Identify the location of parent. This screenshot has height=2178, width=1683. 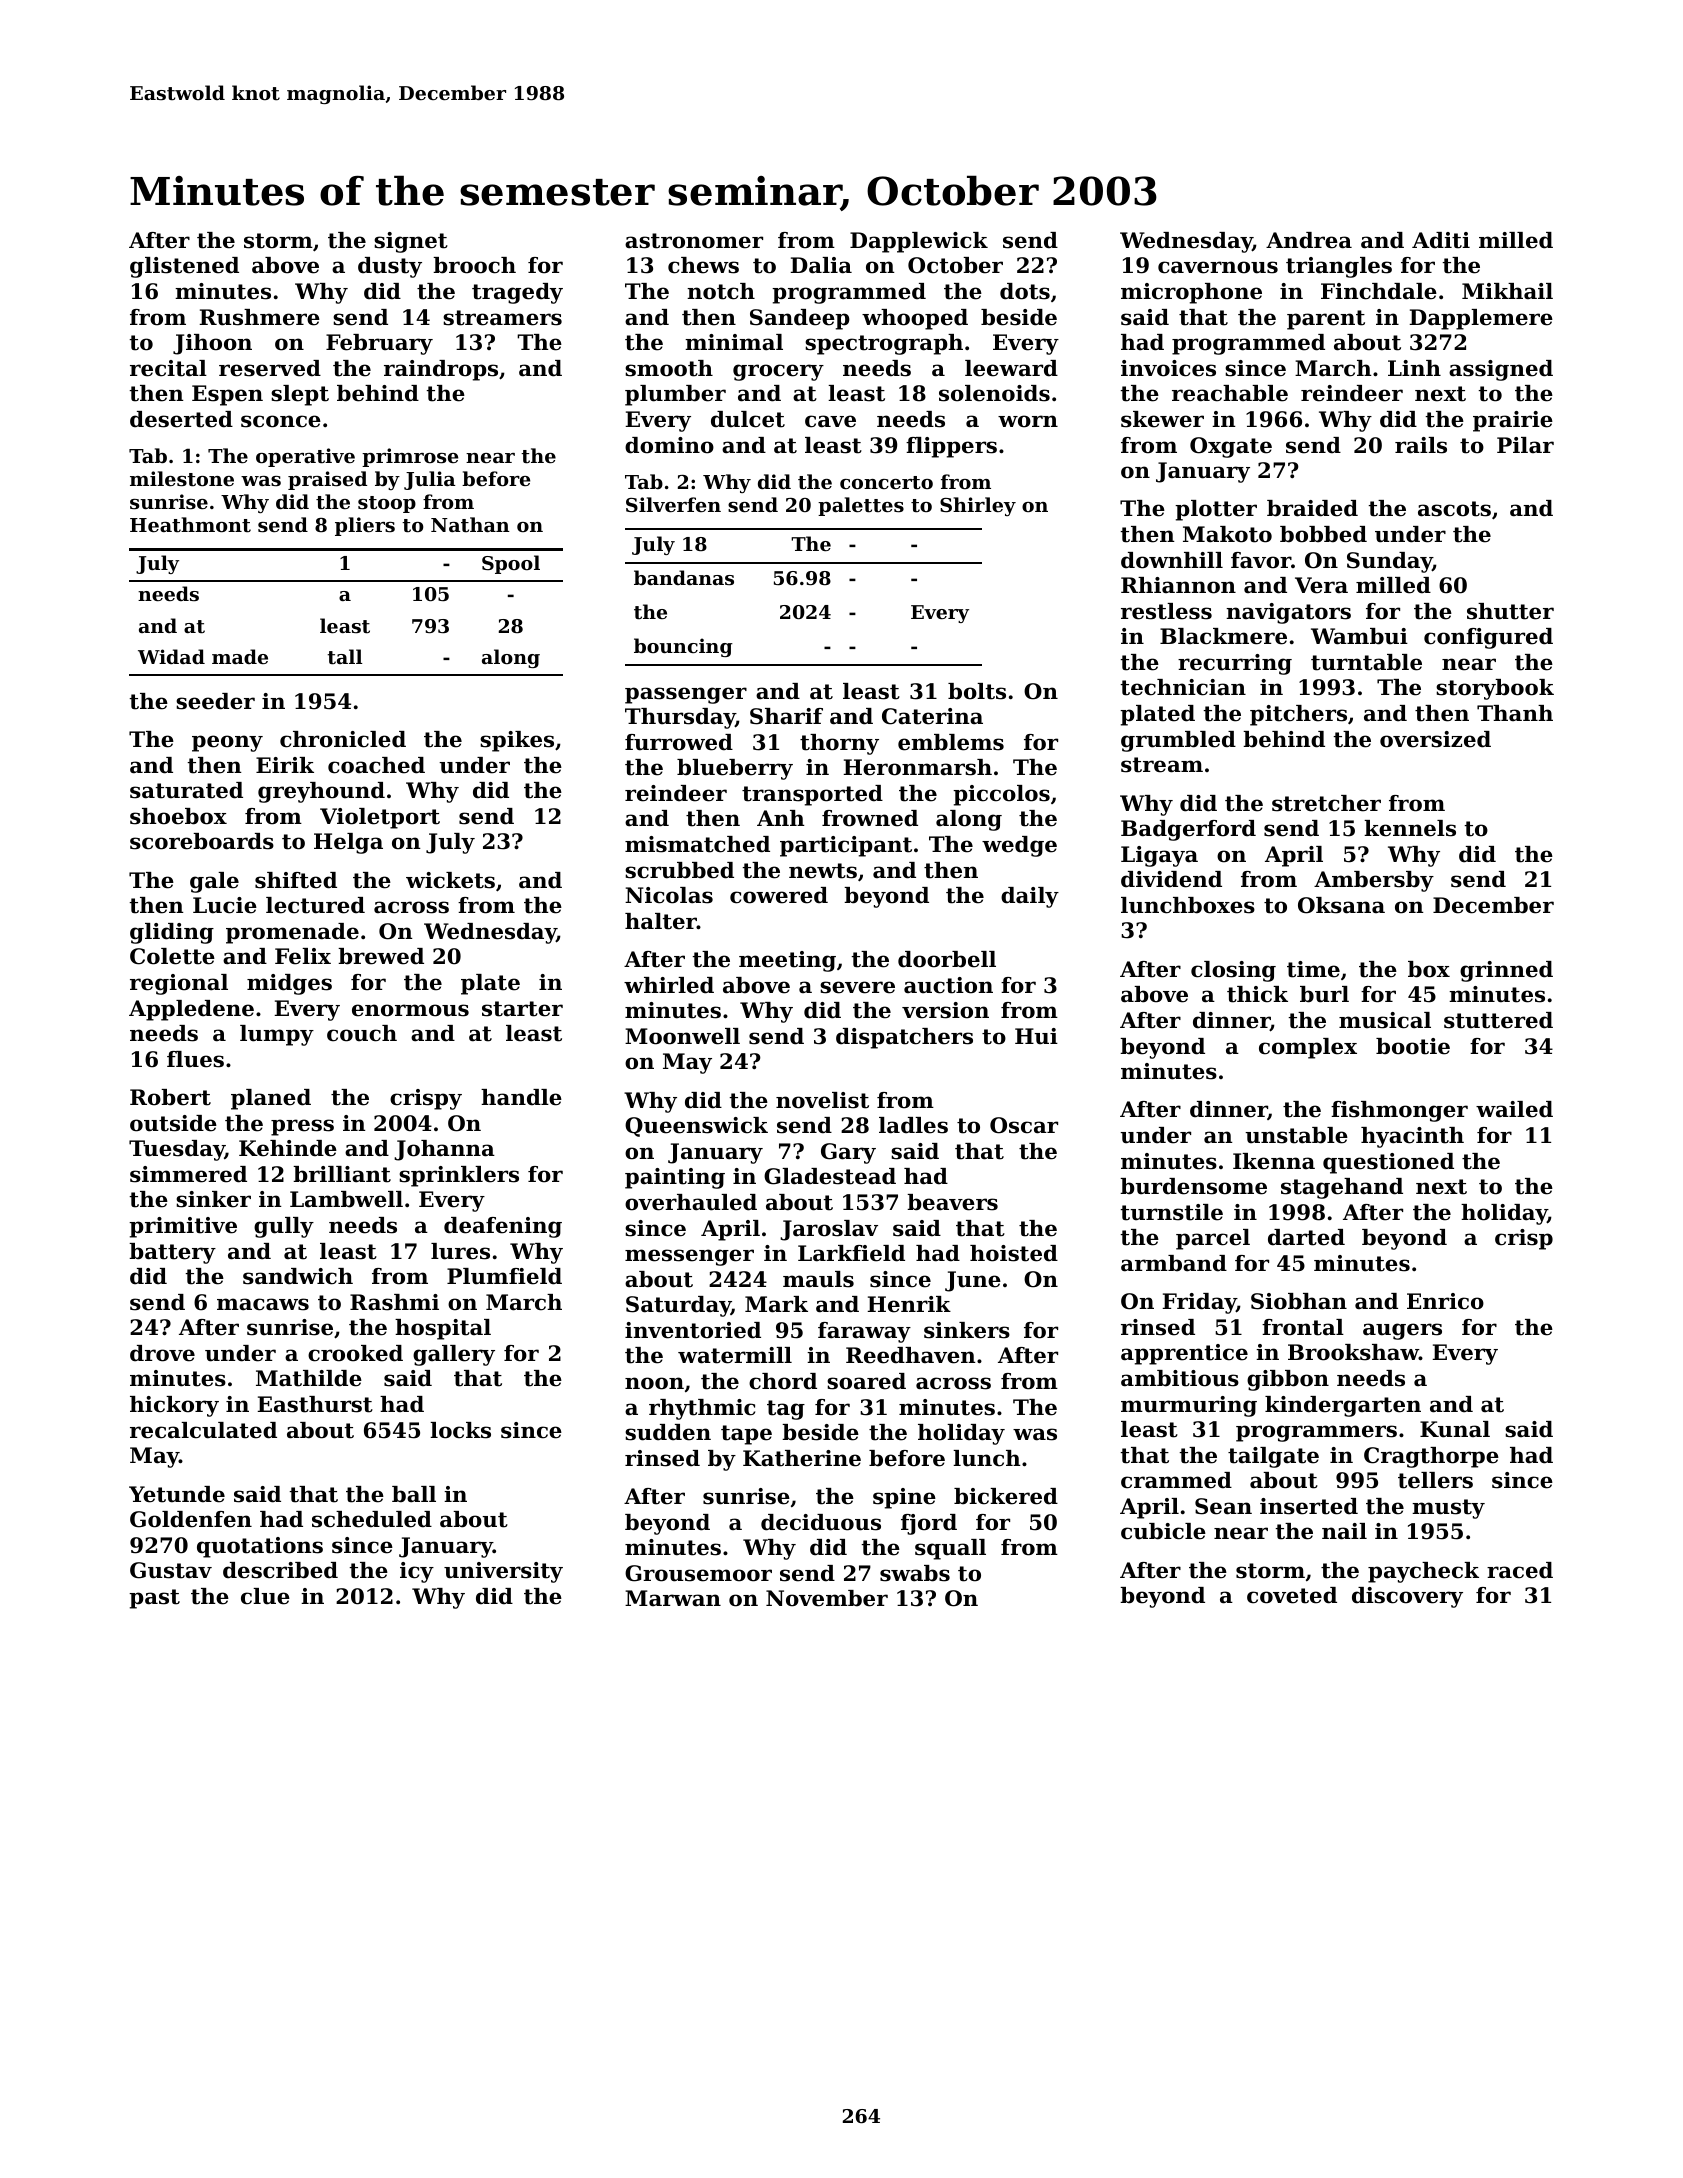
(1326, 320).
